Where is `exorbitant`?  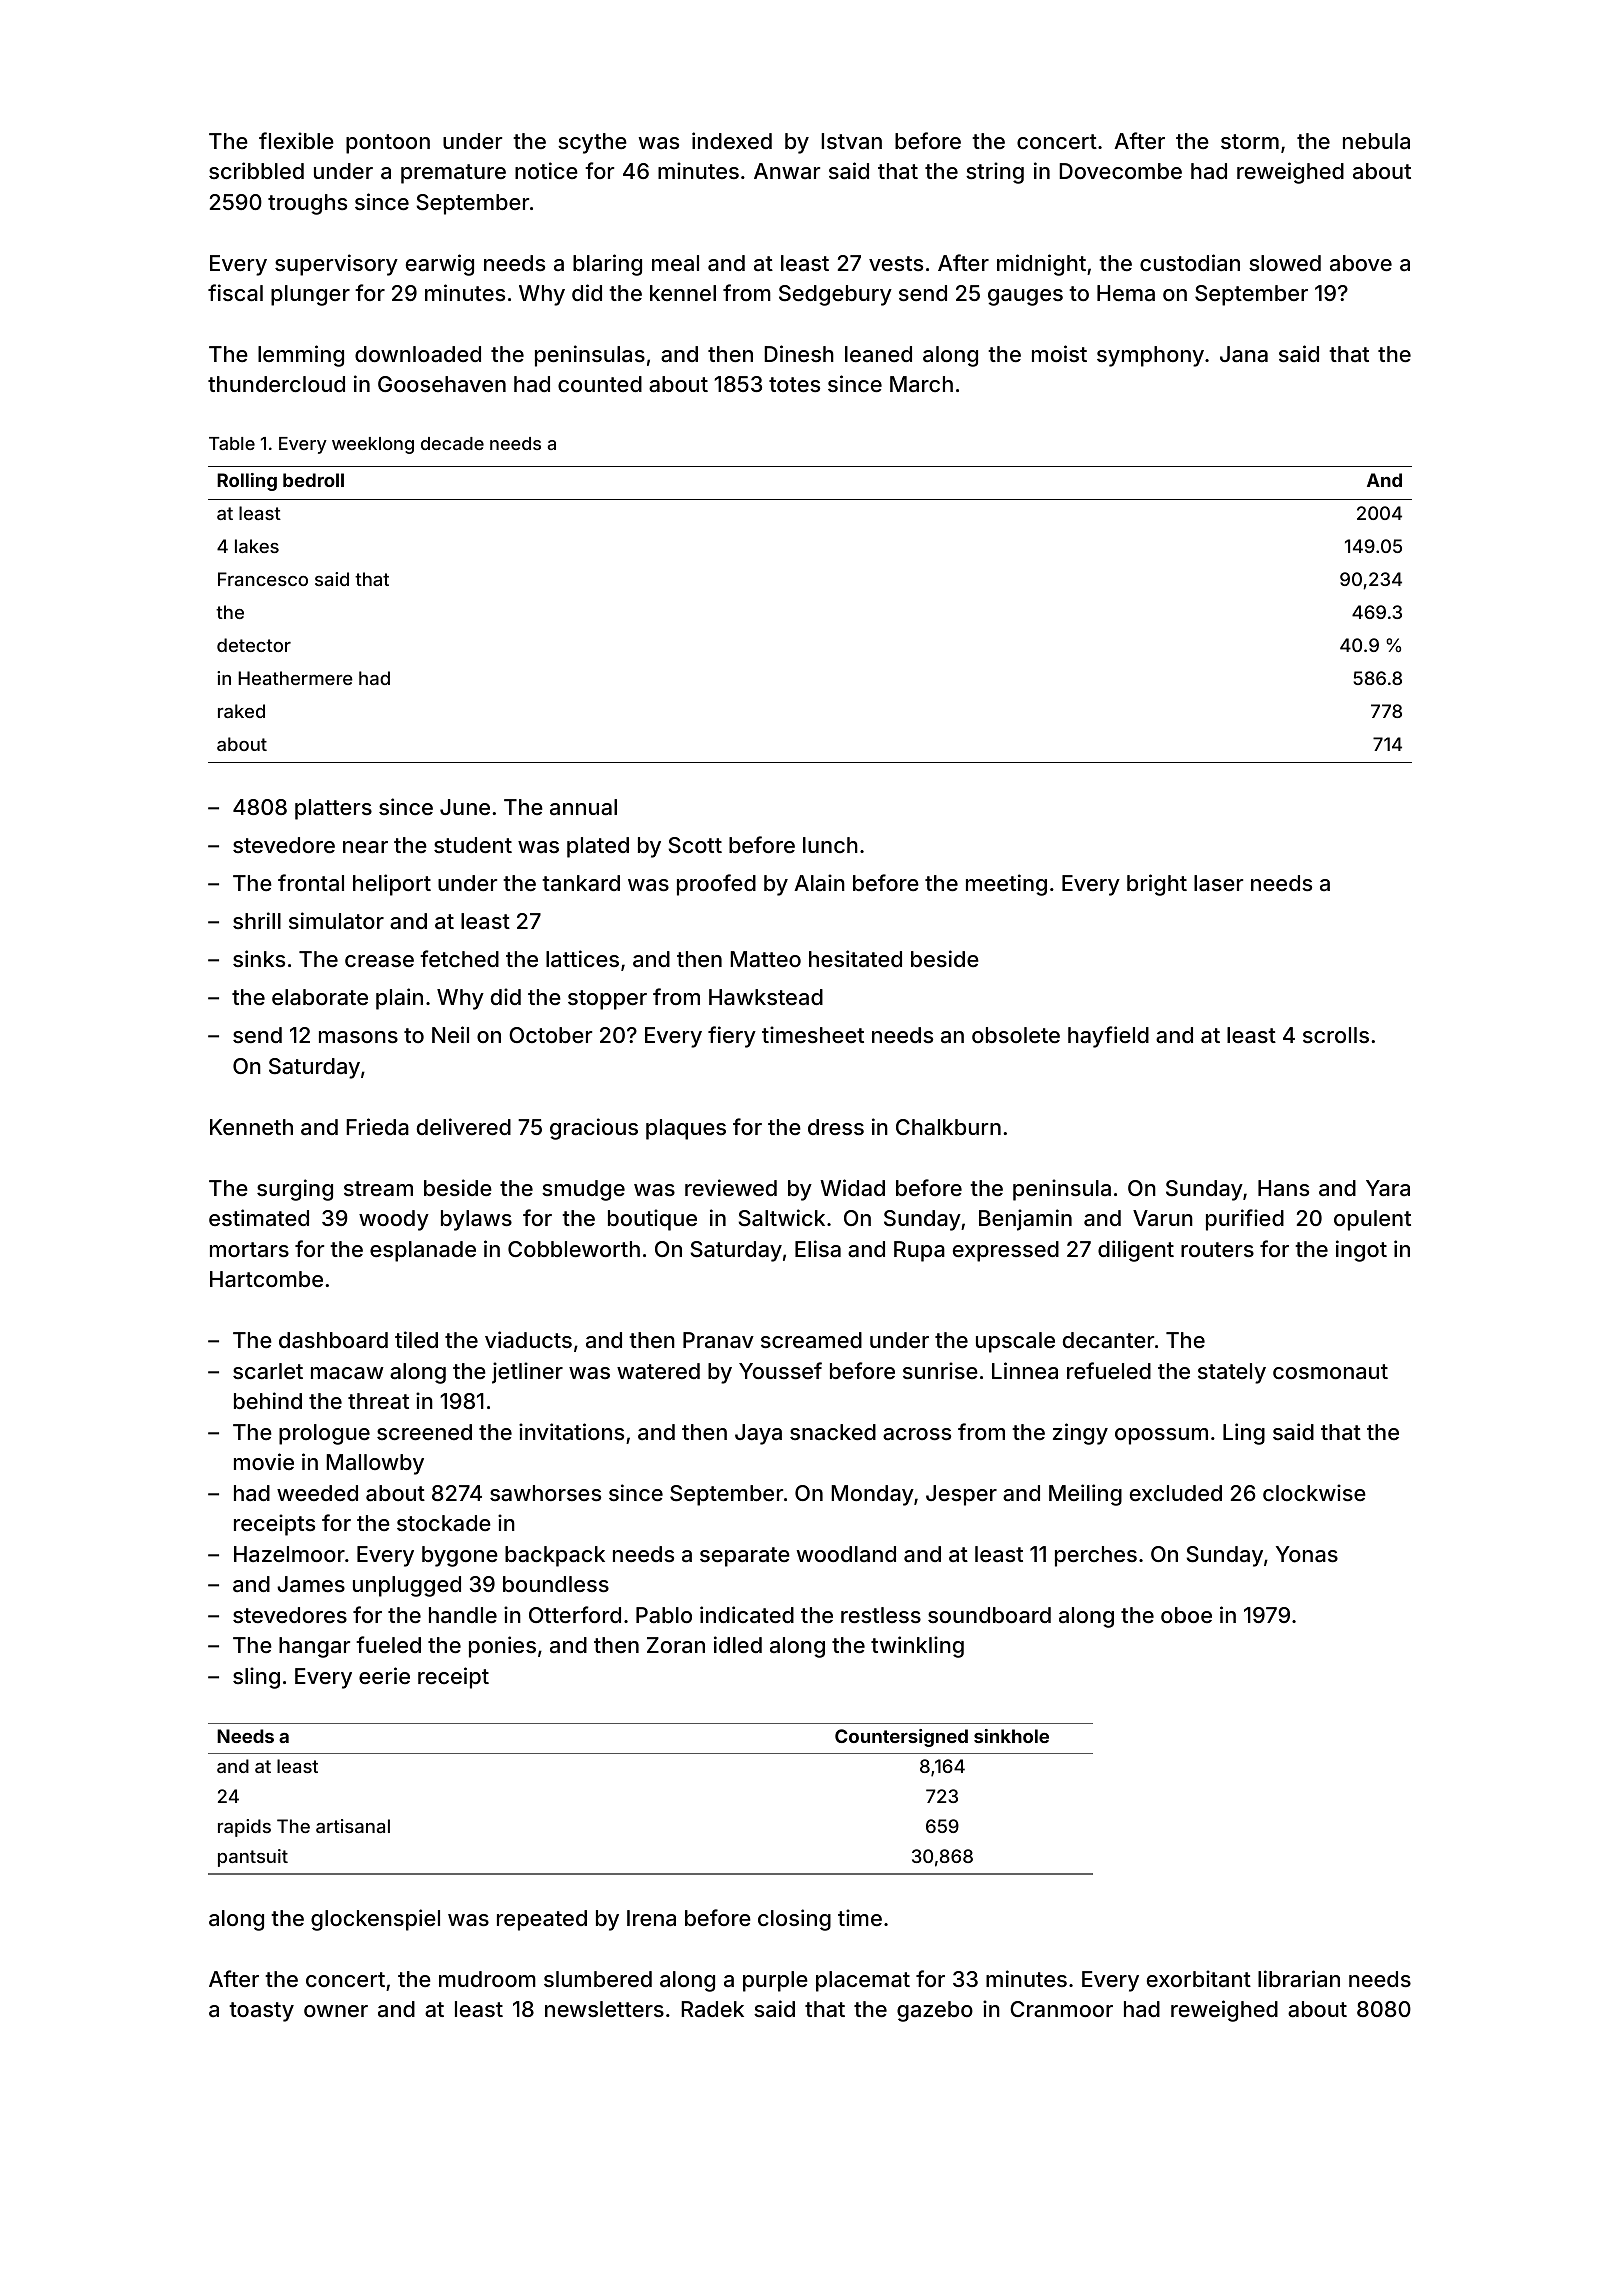
exorbitant is located at coordinates (1199, 1978).
